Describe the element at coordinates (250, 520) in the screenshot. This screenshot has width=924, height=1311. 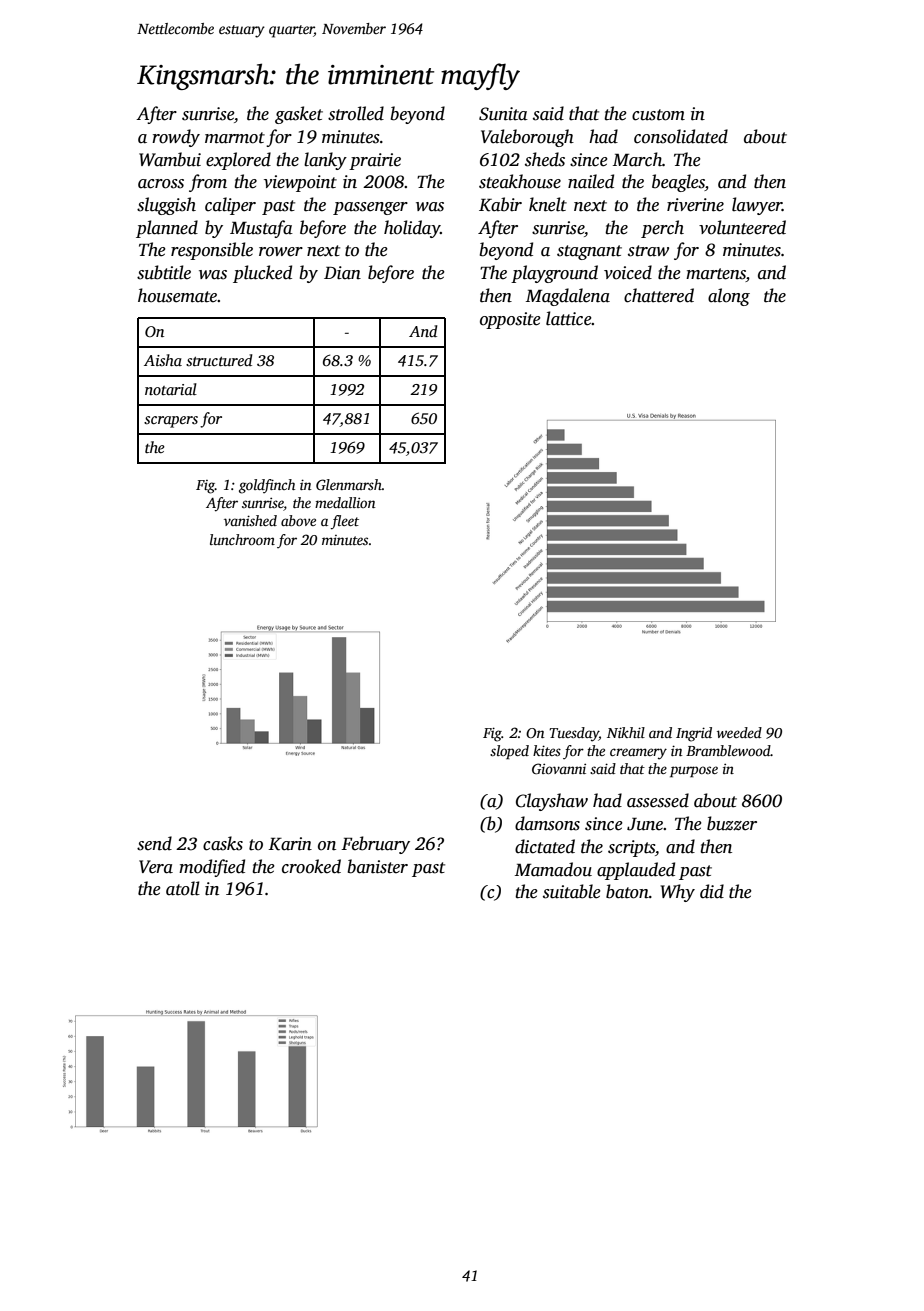
I see `vanished` at that location.
